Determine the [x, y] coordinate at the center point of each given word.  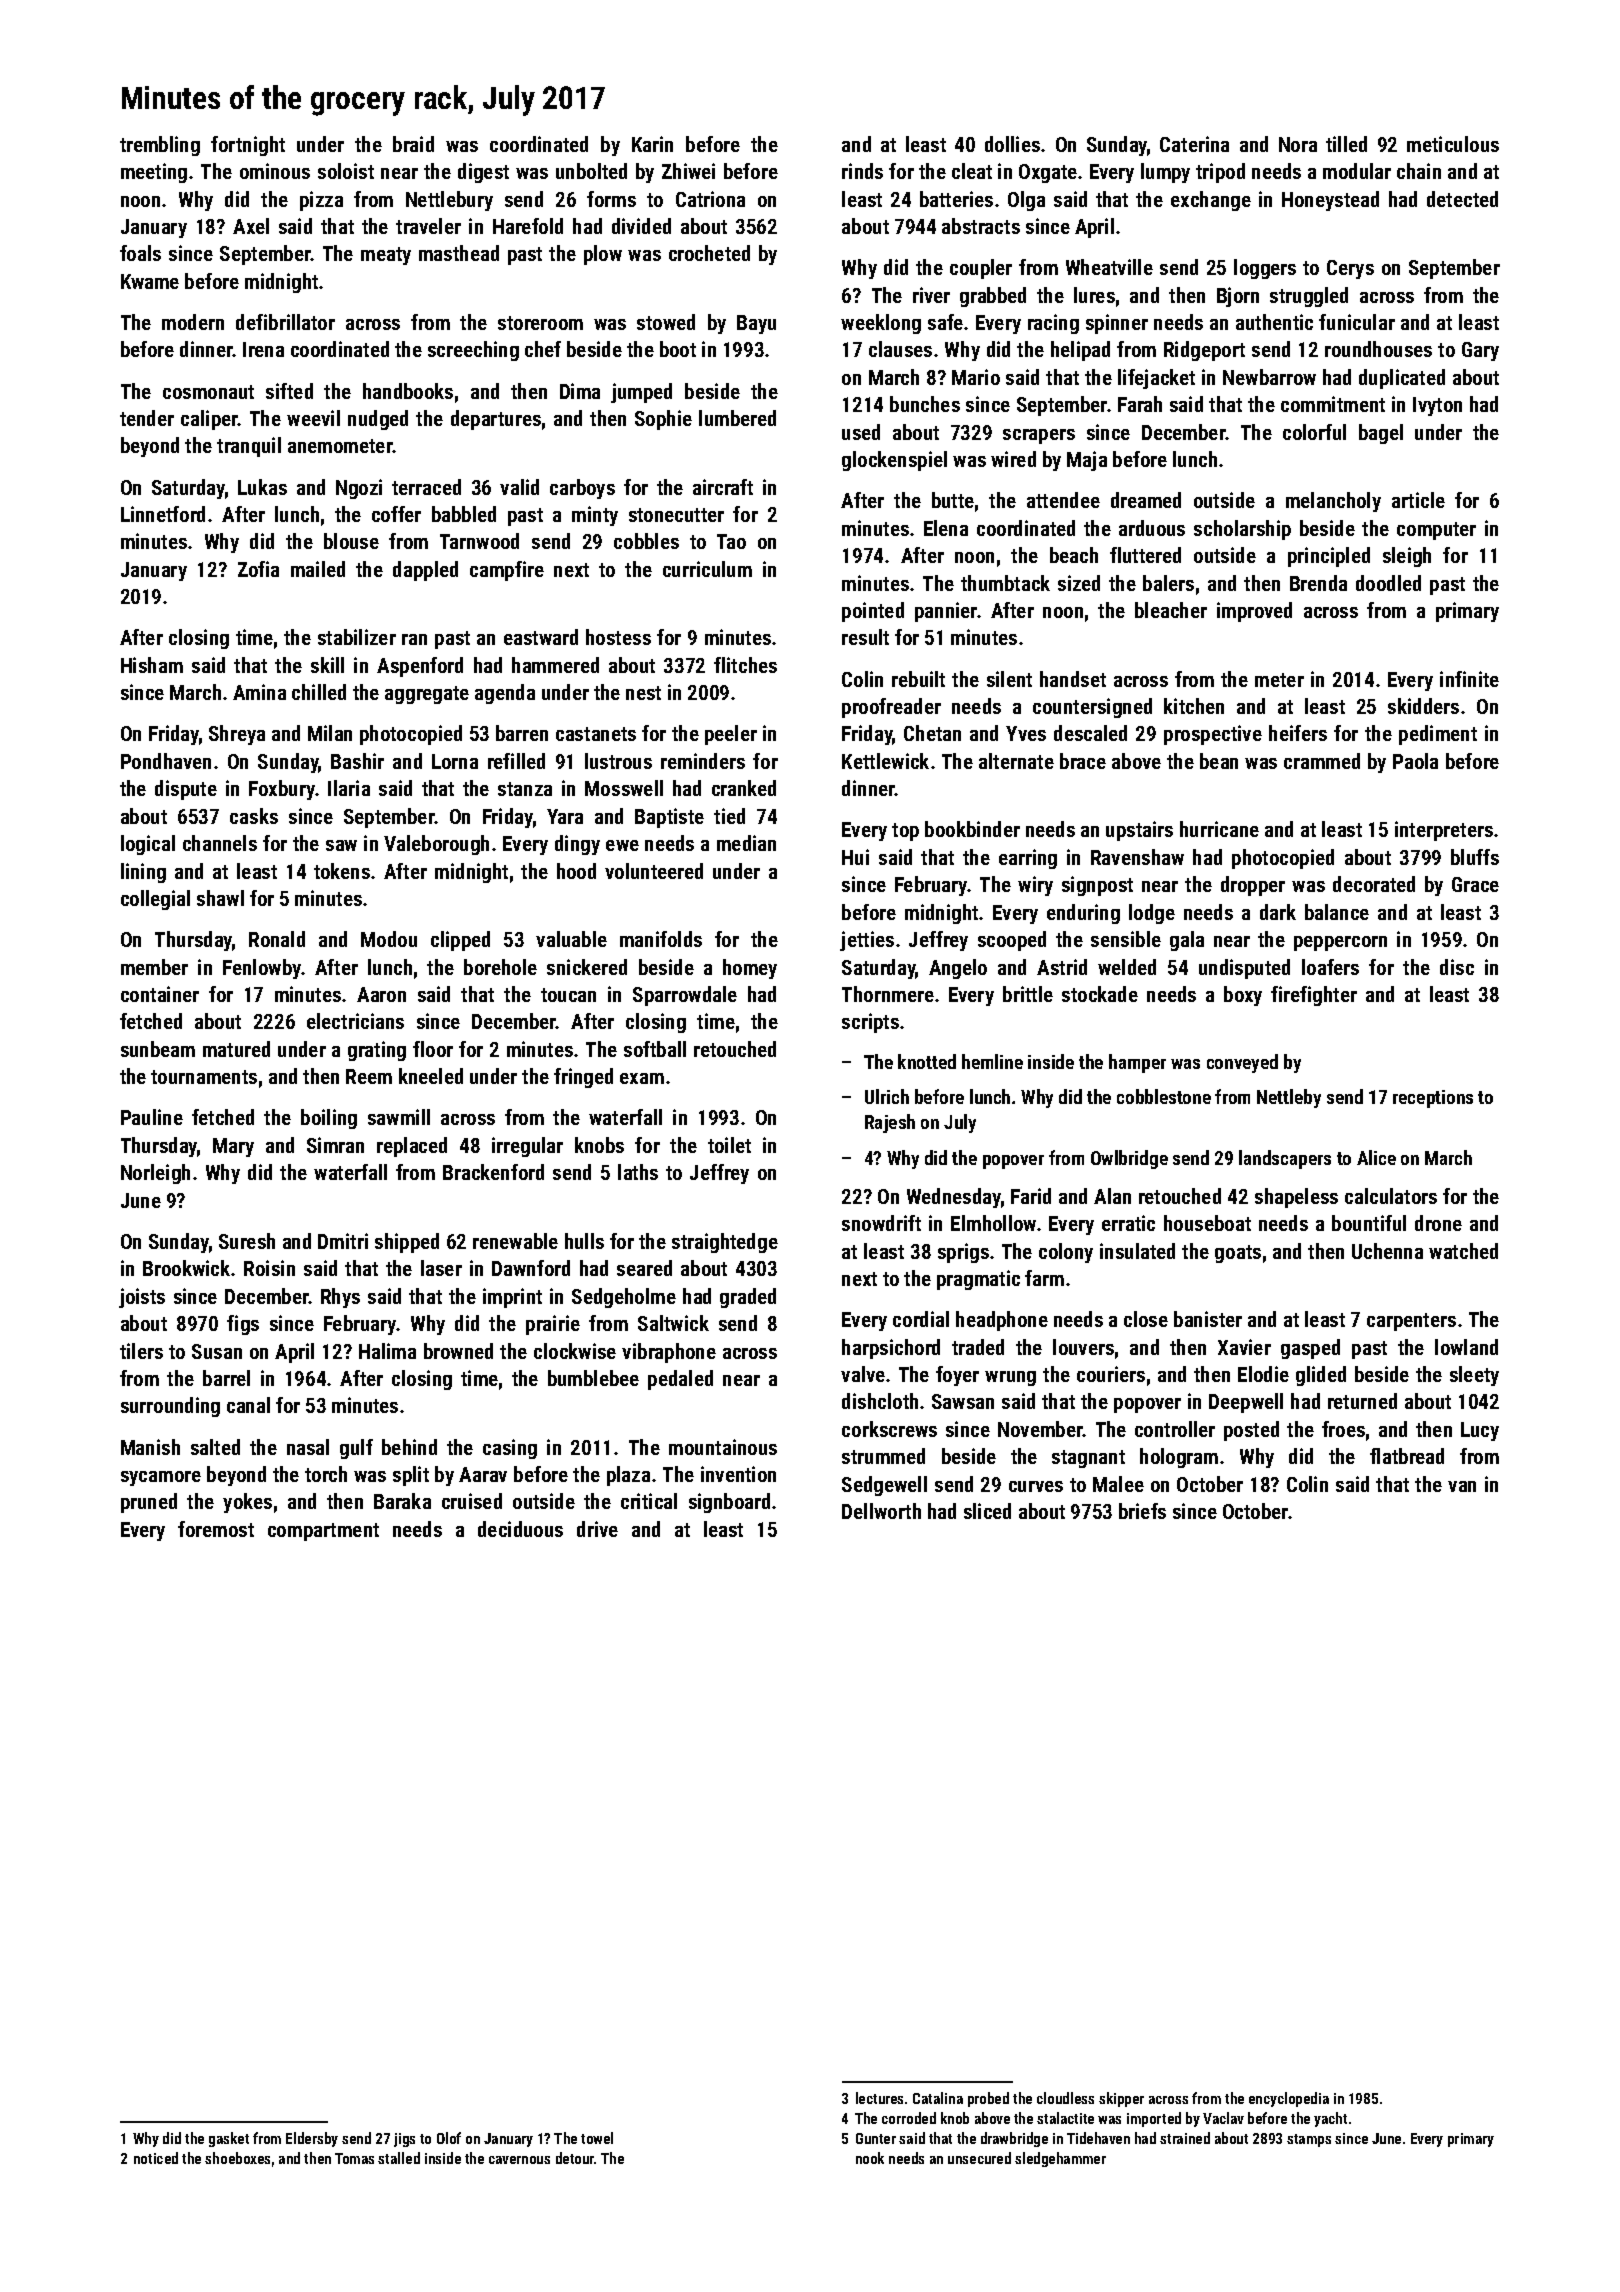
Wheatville [1109, 267]
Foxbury [282, 790]
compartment [323, 1532]
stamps [1309, 2140]
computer [1436, 531]
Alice [1376, 1157]
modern [193, 322]
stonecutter [676, 515]
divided [641, 226]
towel [597, 2138]
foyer [957, 1376]
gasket [229, 2139]
